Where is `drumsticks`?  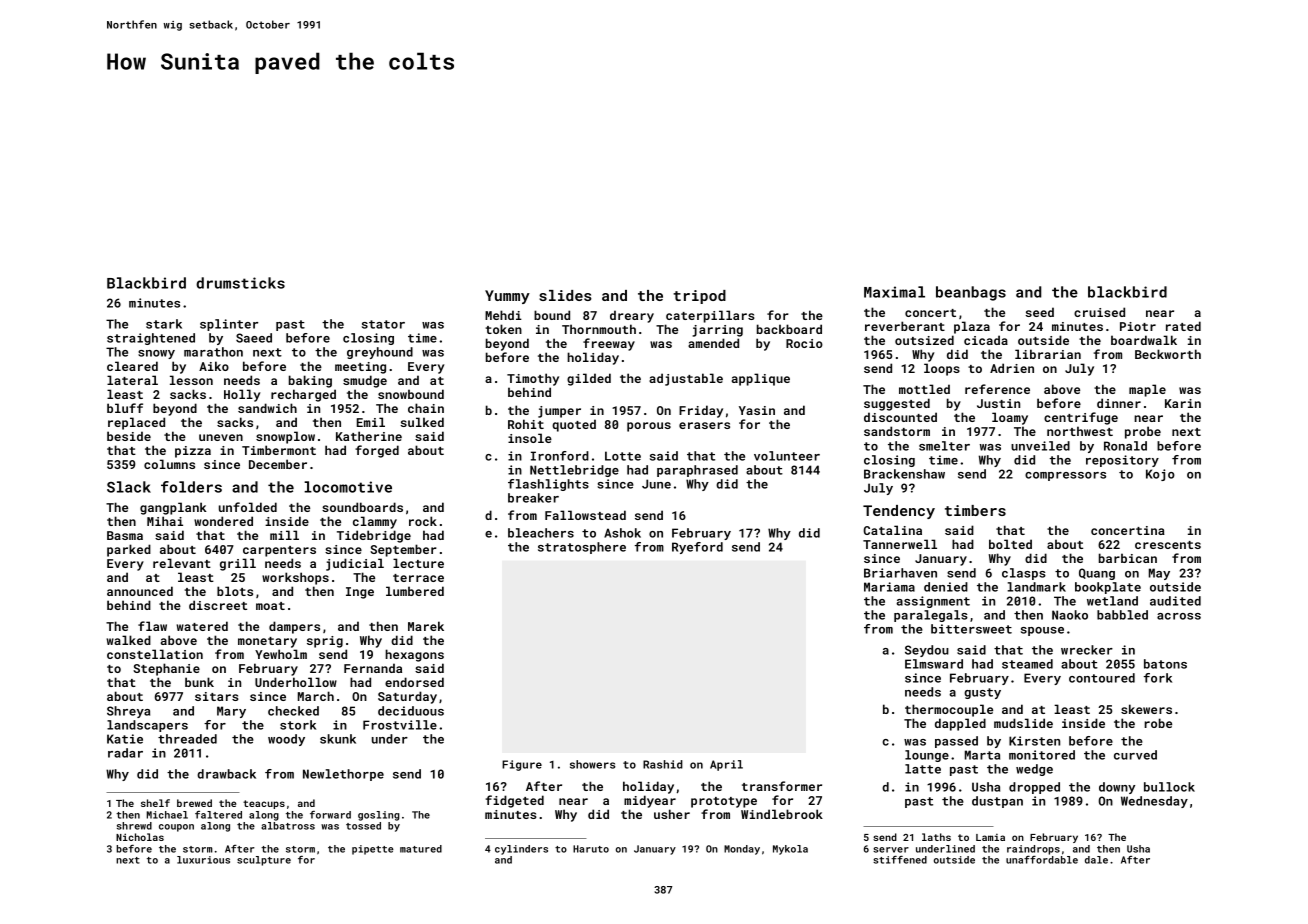
drumsticks is located at coordinates (240, 283).
